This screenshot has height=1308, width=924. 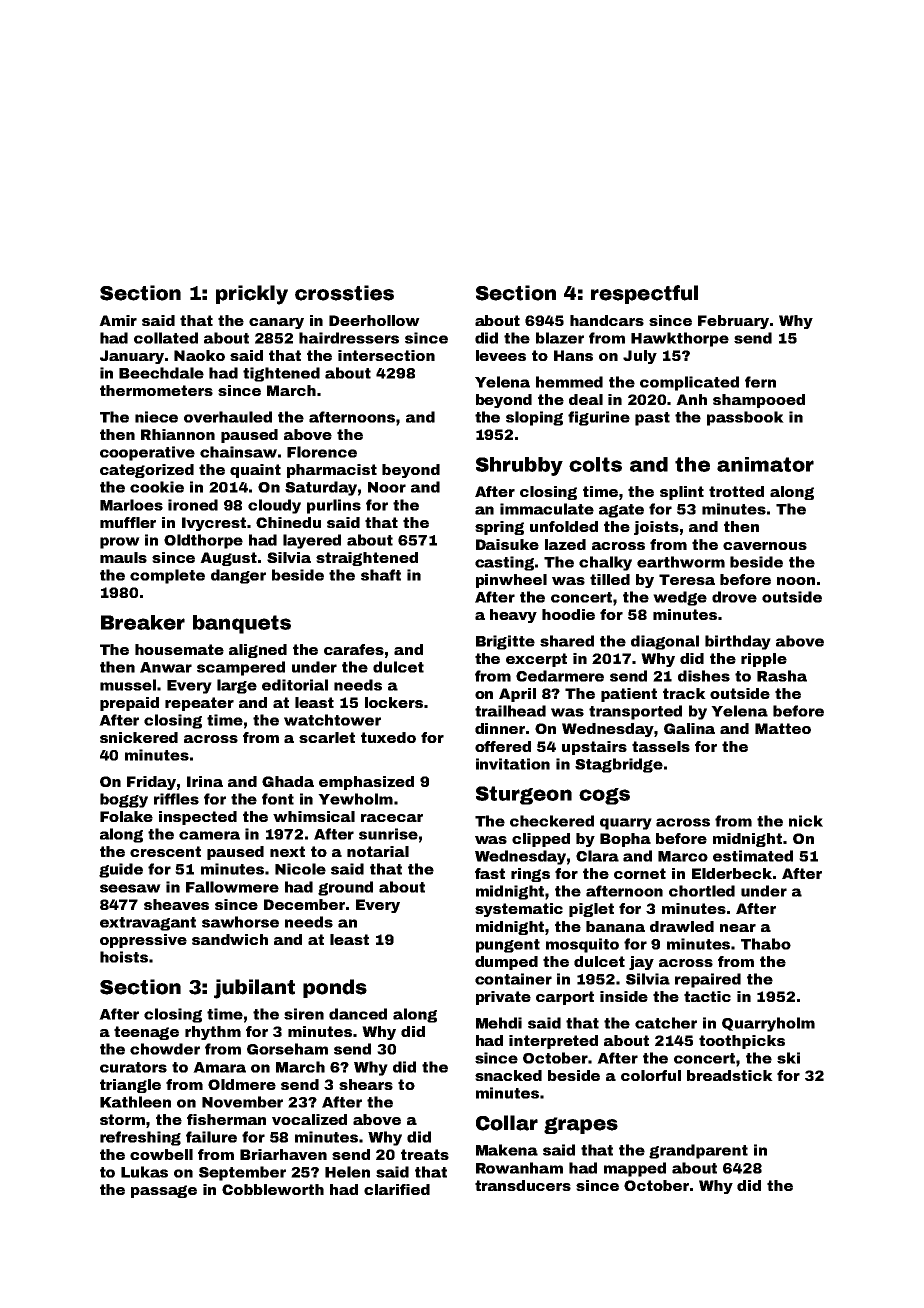 What do you see at coordinates (523, 1185) in the screenshot?
I see `transducers` at bounding box center [523, 1185].
